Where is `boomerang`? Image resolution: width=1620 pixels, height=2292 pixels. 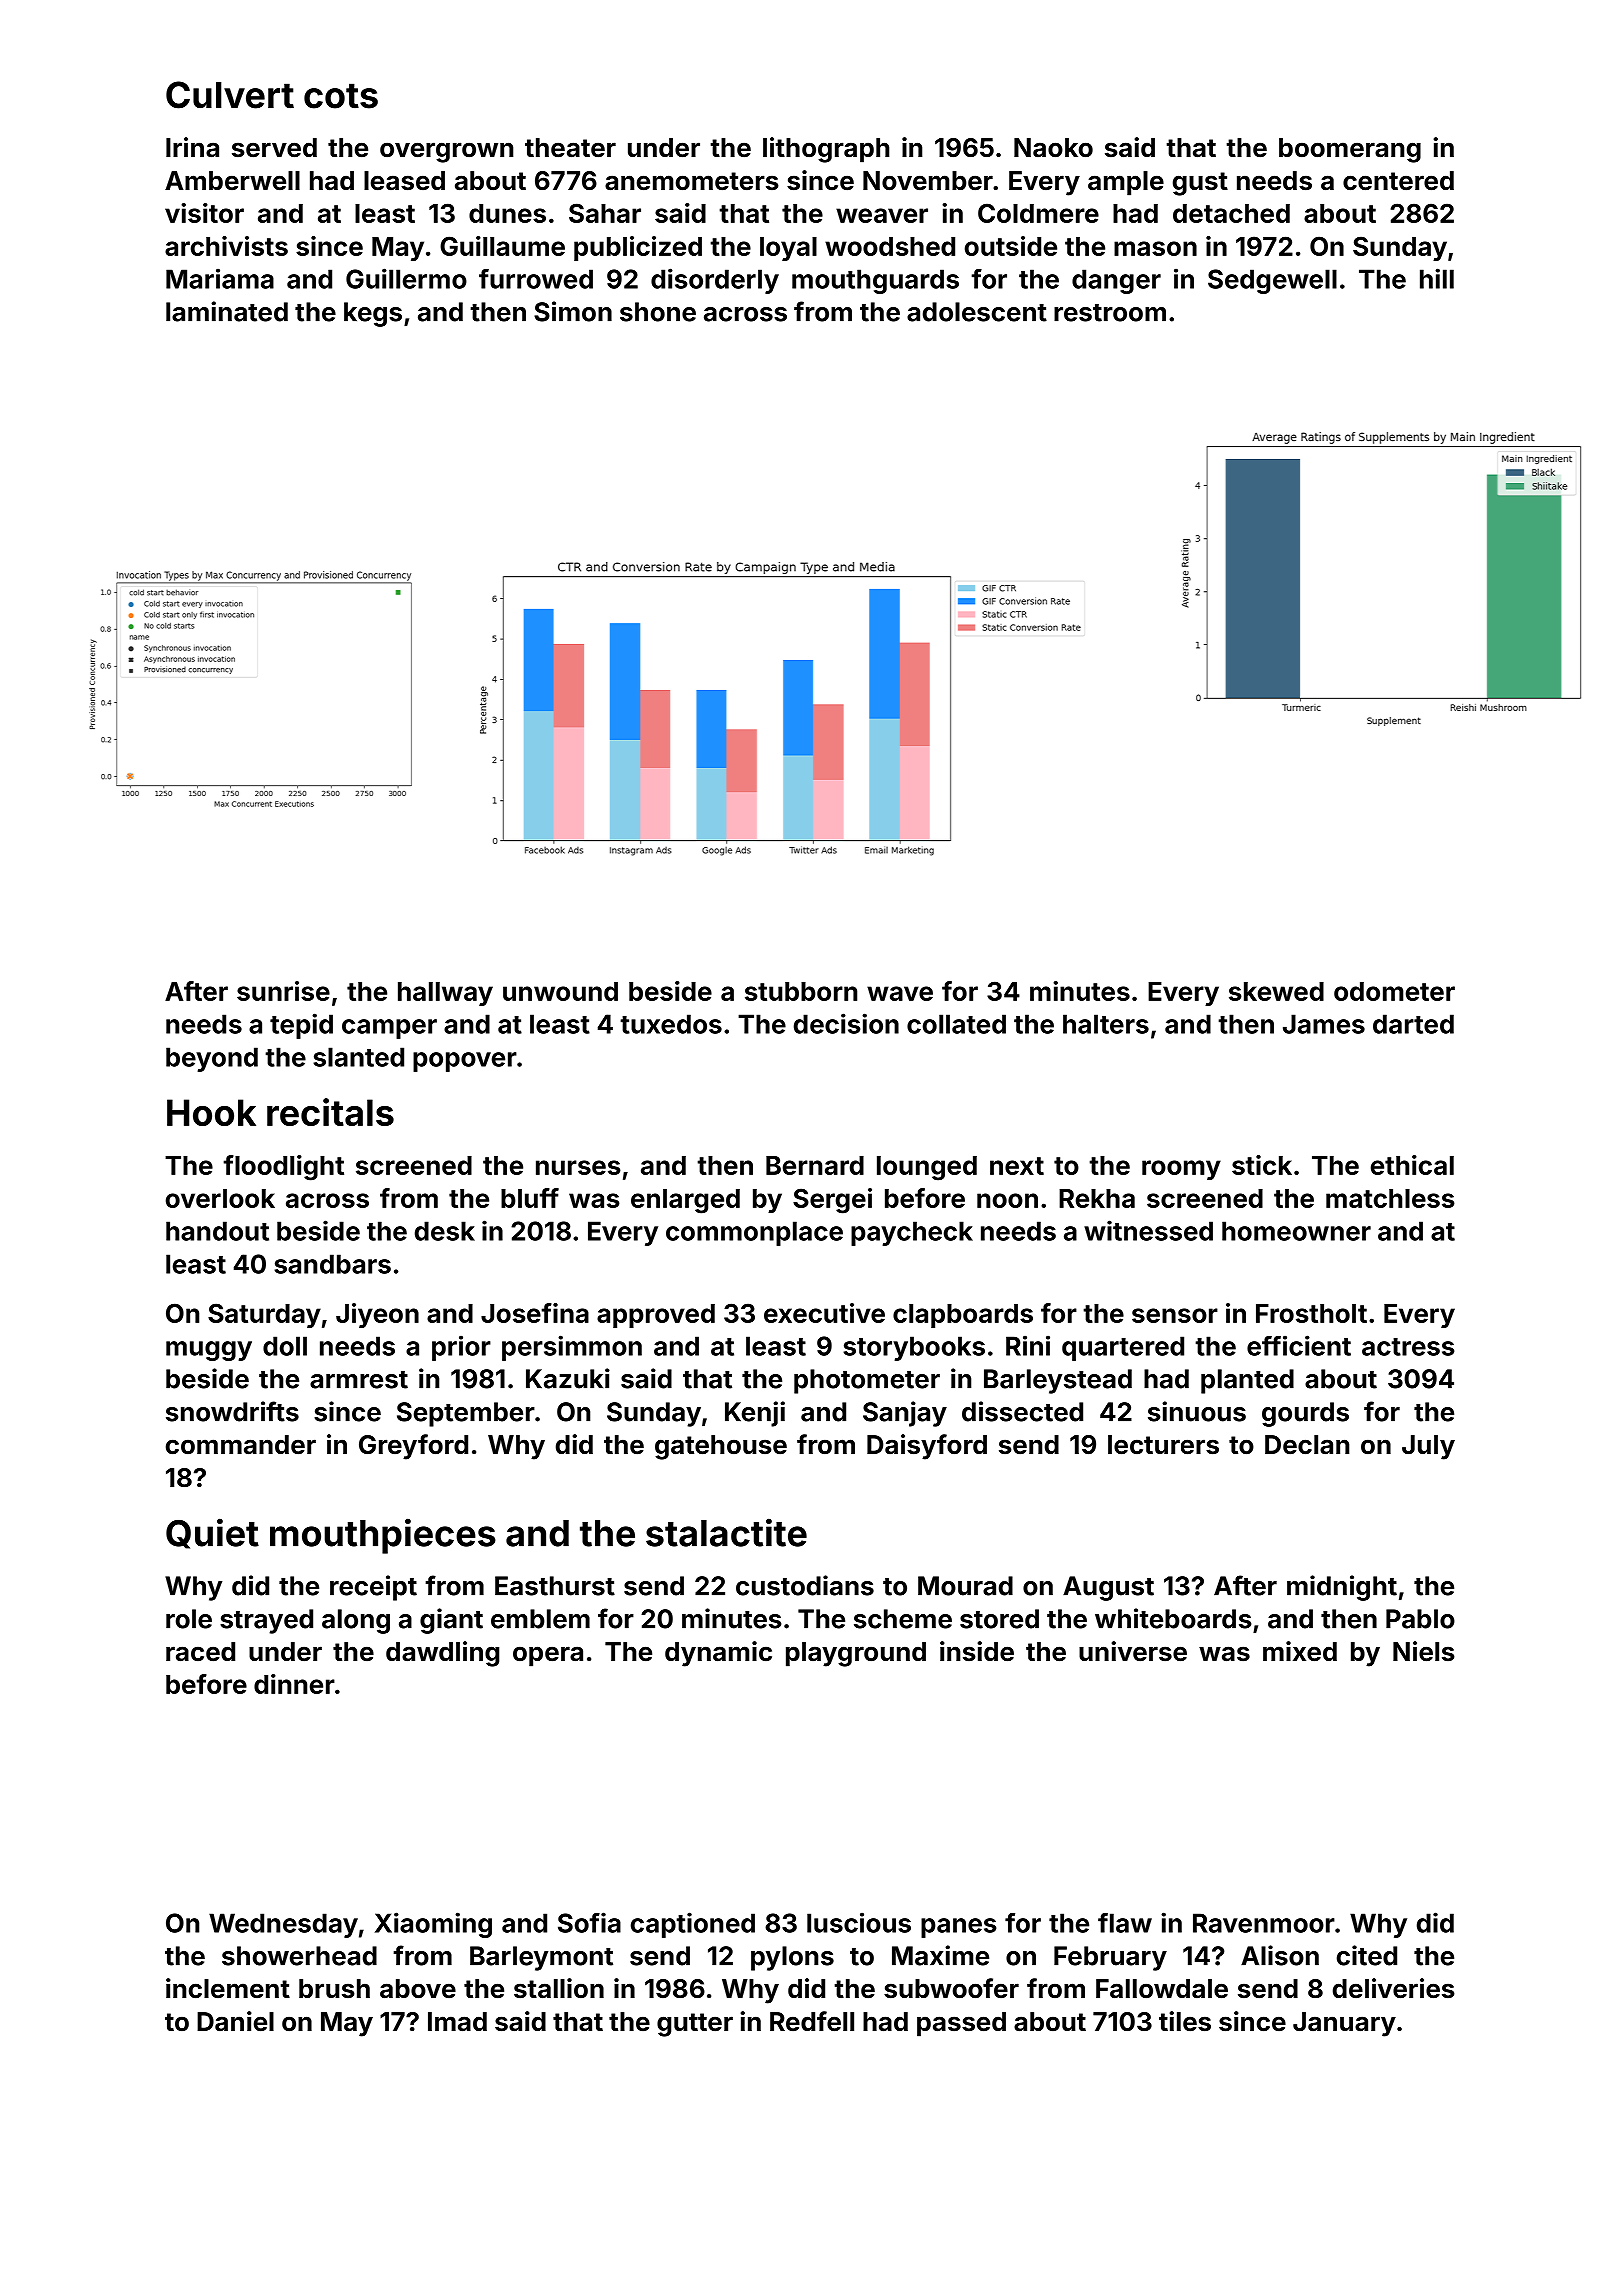 boomerang is located at coordinates (1350, 150).
